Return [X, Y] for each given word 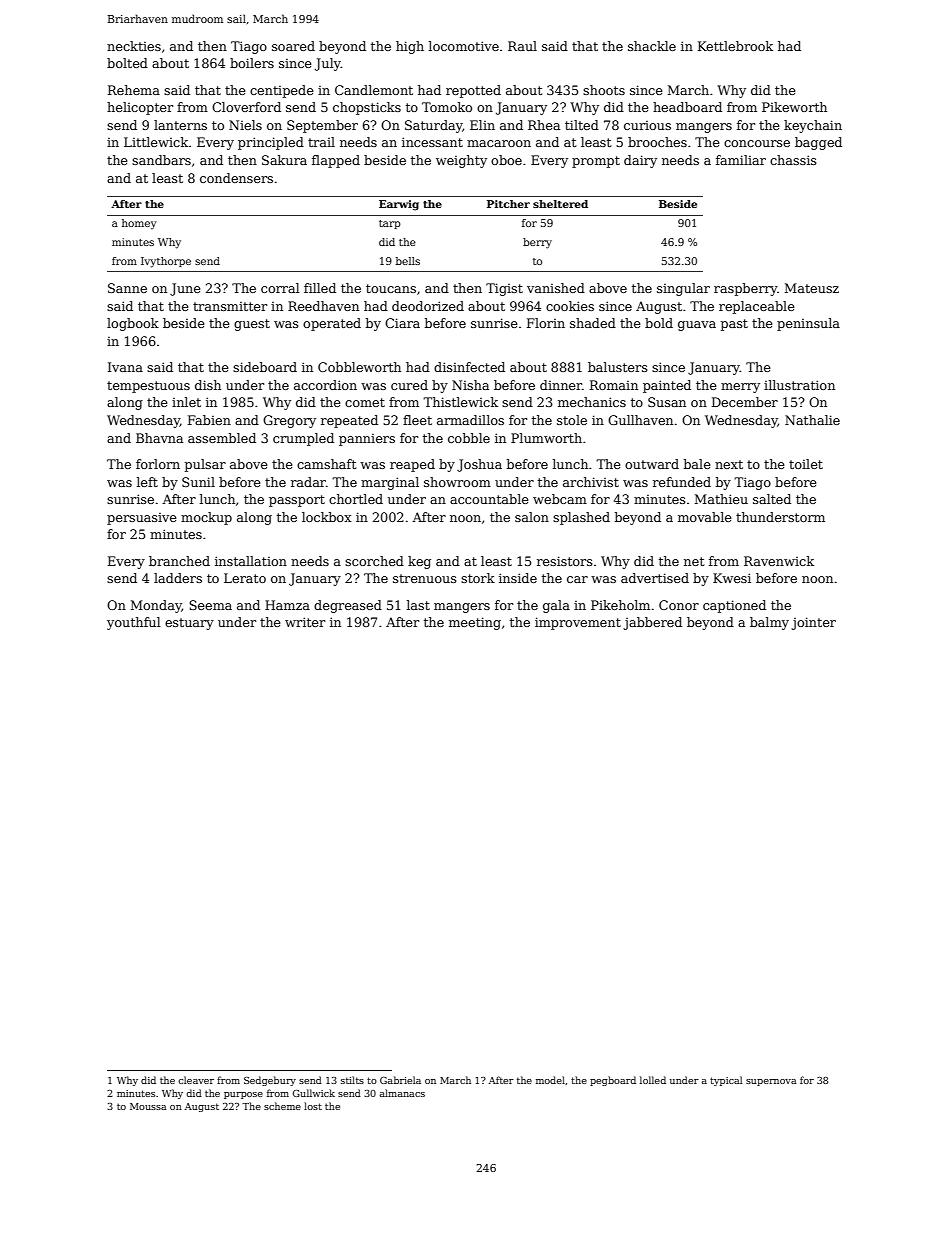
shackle [652, 46]
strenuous [425, 578]
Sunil [198, 482]
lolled [653, 1080]
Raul [522, 46]
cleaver [196, 1080]
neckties [134, 46]
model [550, 1080]
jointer [813, 623]
